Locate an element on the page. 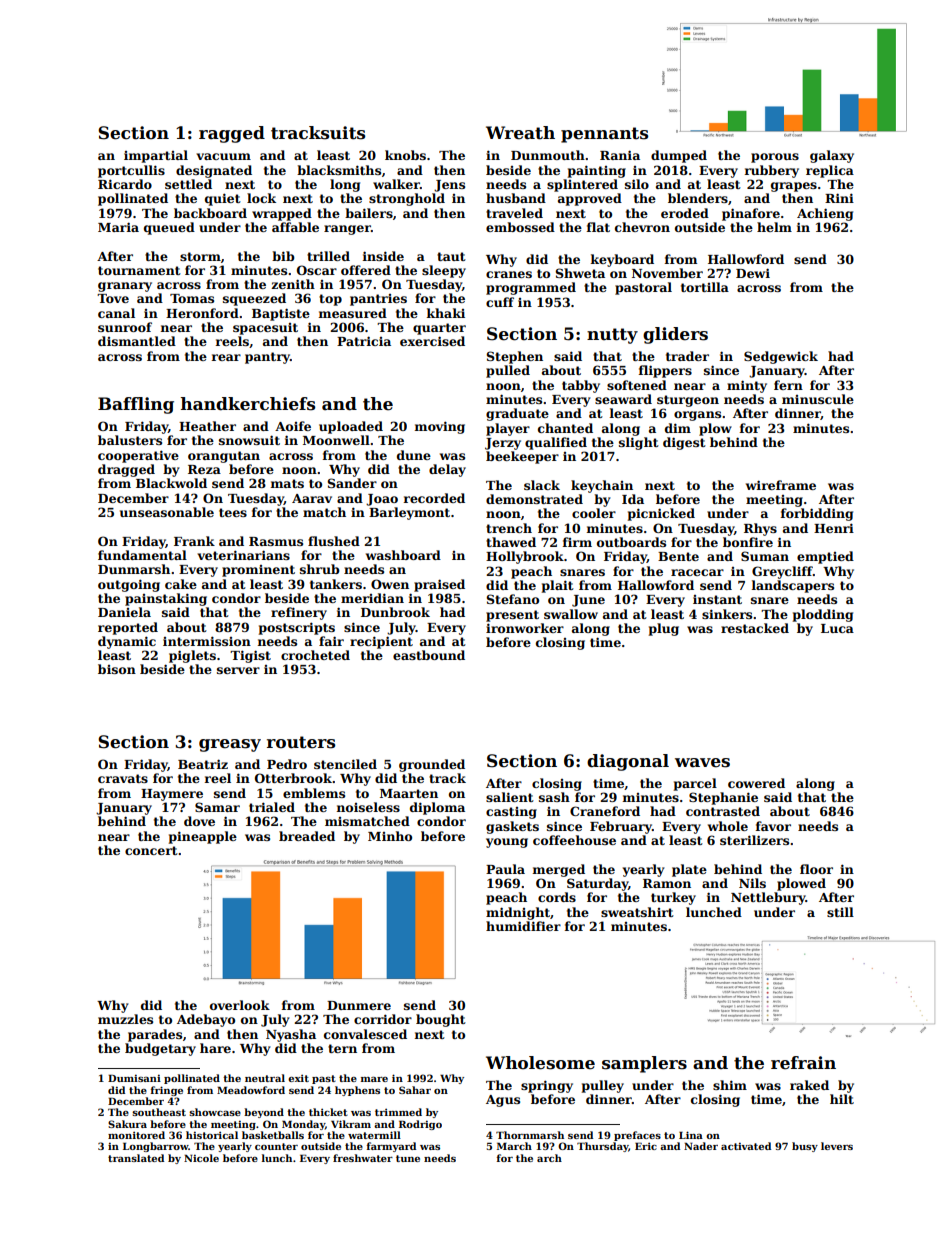 Image resolution: width=952 pixels, height=1233 pixels. trialed is located at coordinates (272, 807).
